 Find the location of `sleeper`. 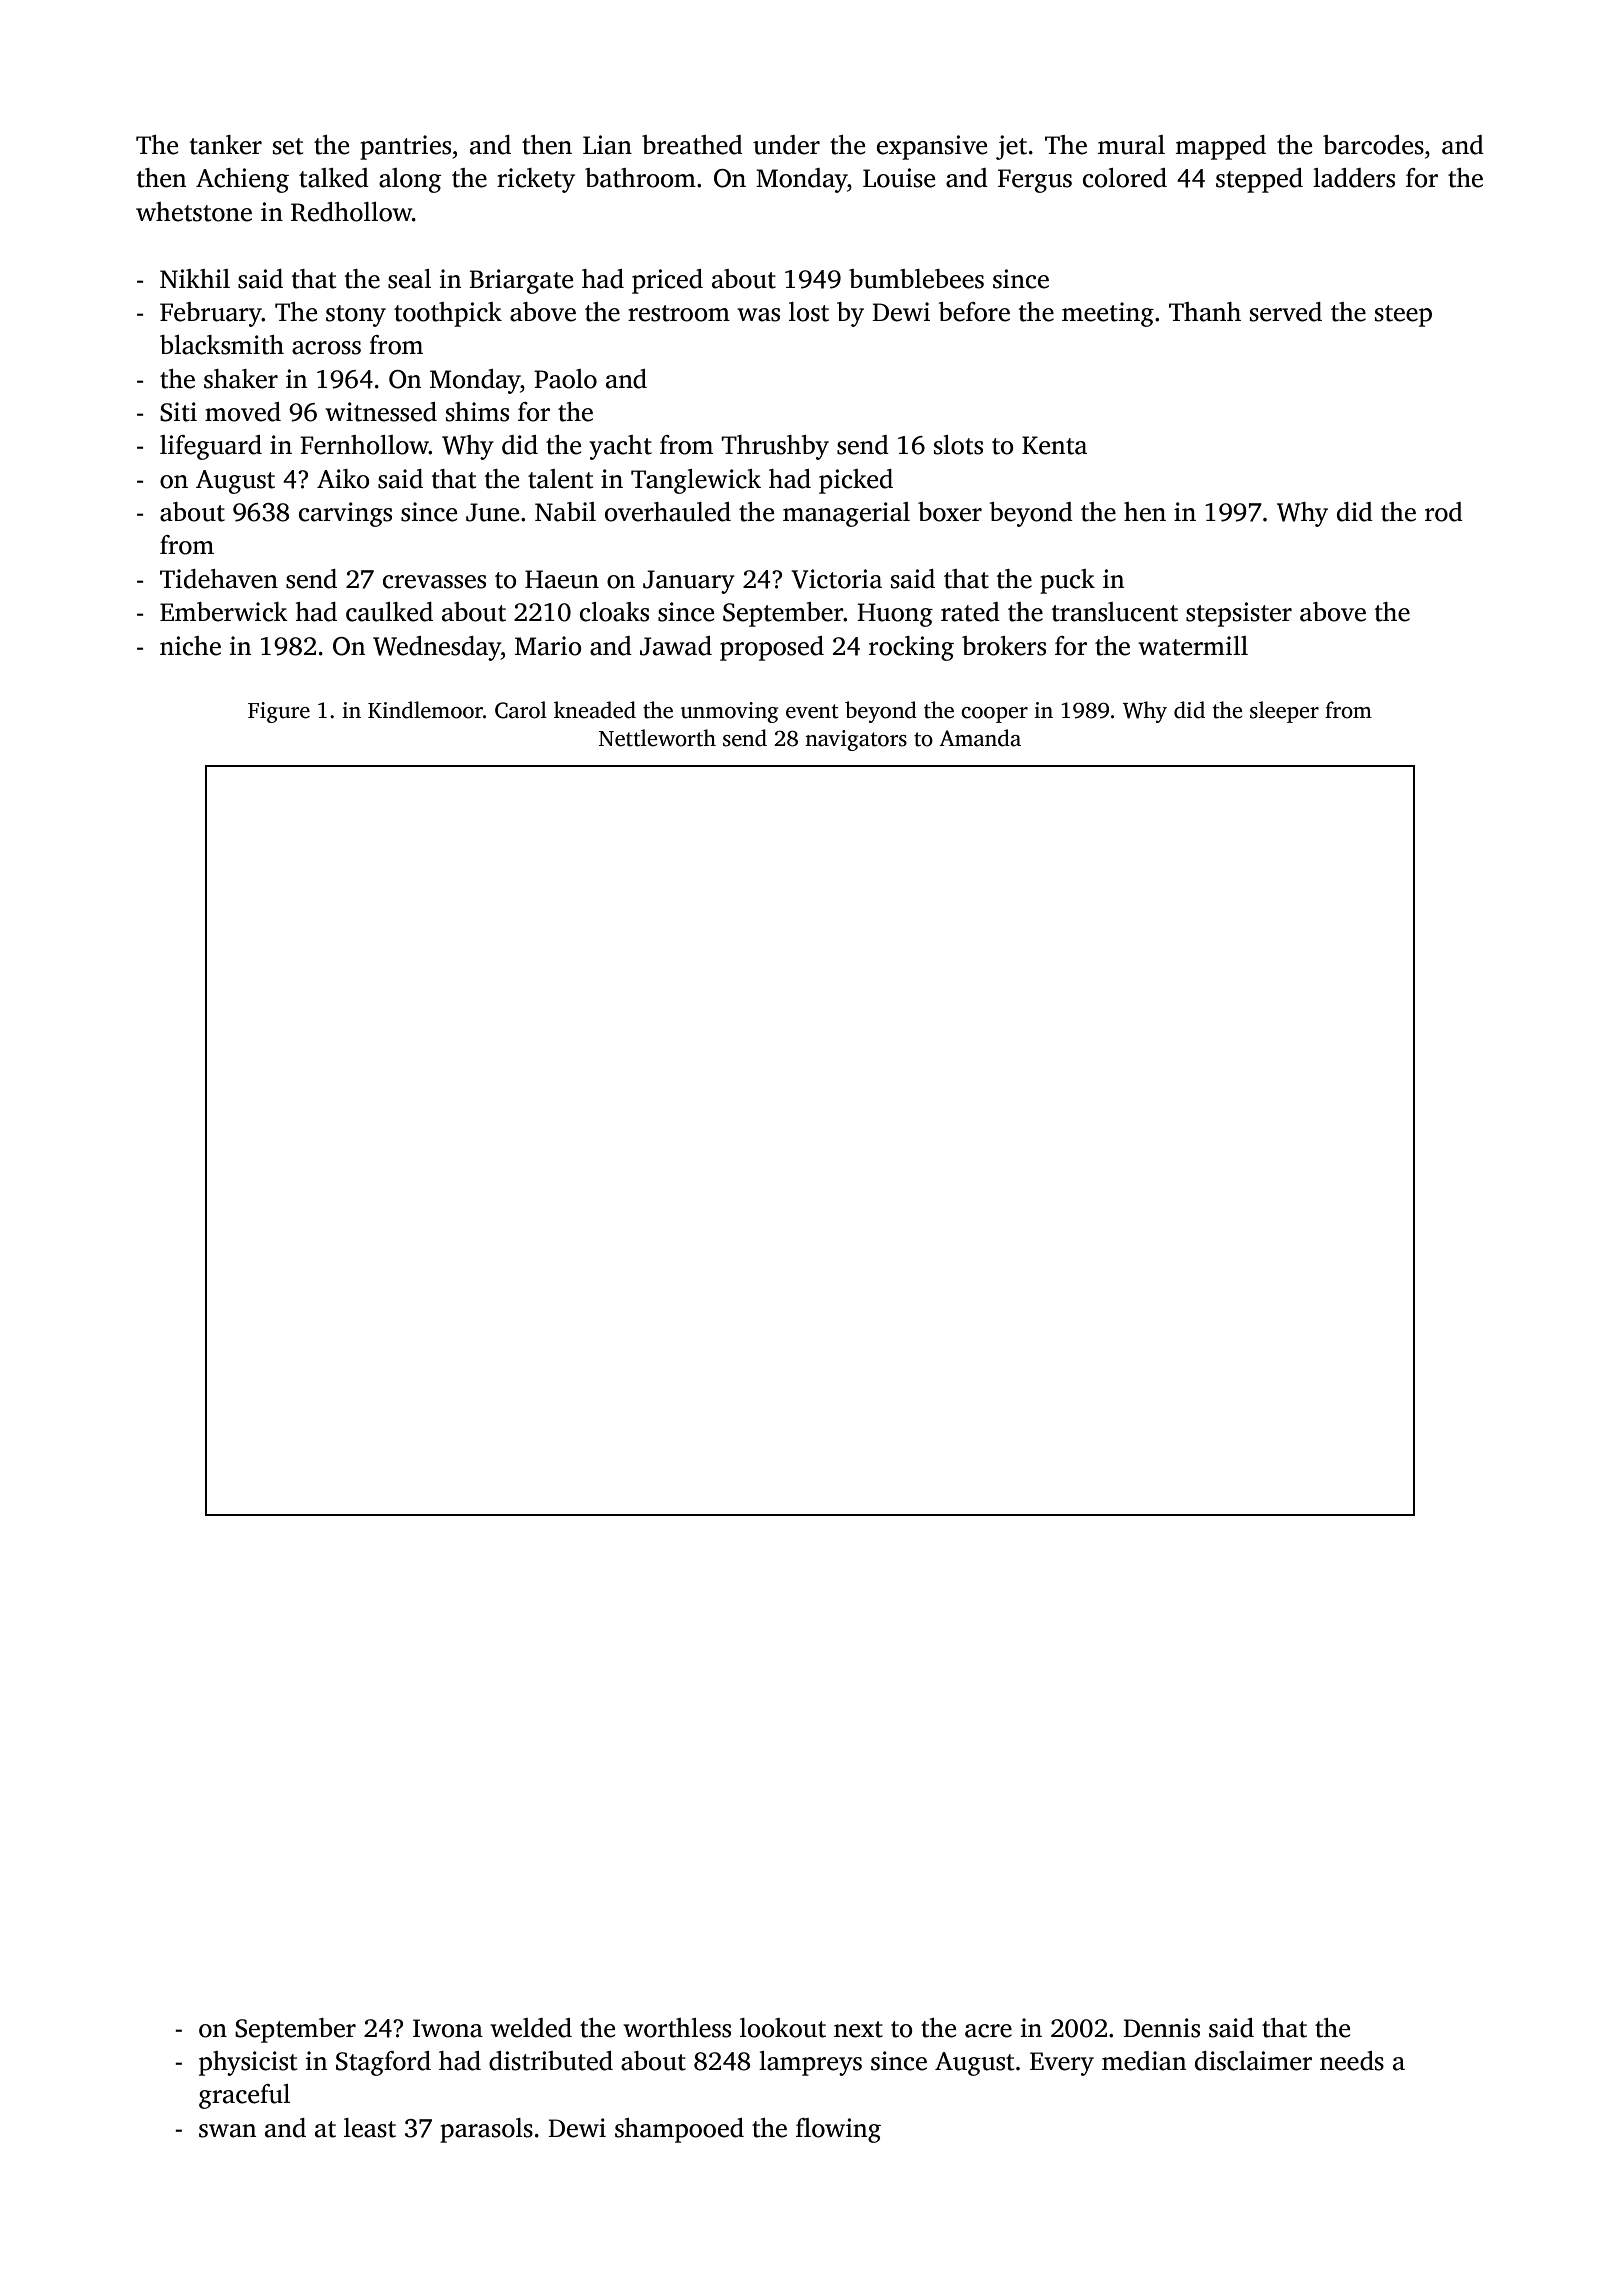

sleeper is located at coordinates (1284, 712).
